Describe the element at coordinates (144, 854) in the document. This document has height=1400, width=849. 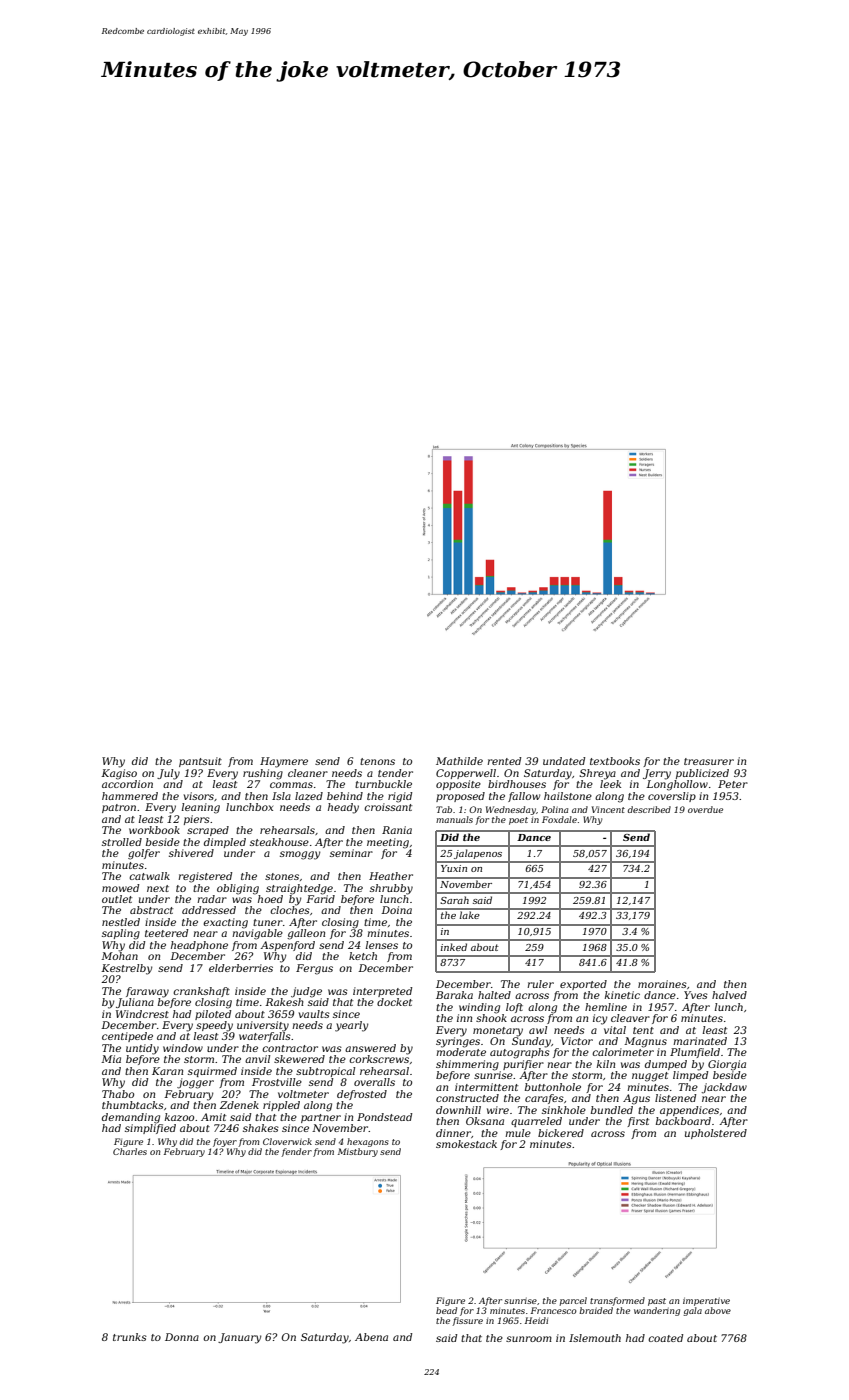
I see `golfer` at that location.
